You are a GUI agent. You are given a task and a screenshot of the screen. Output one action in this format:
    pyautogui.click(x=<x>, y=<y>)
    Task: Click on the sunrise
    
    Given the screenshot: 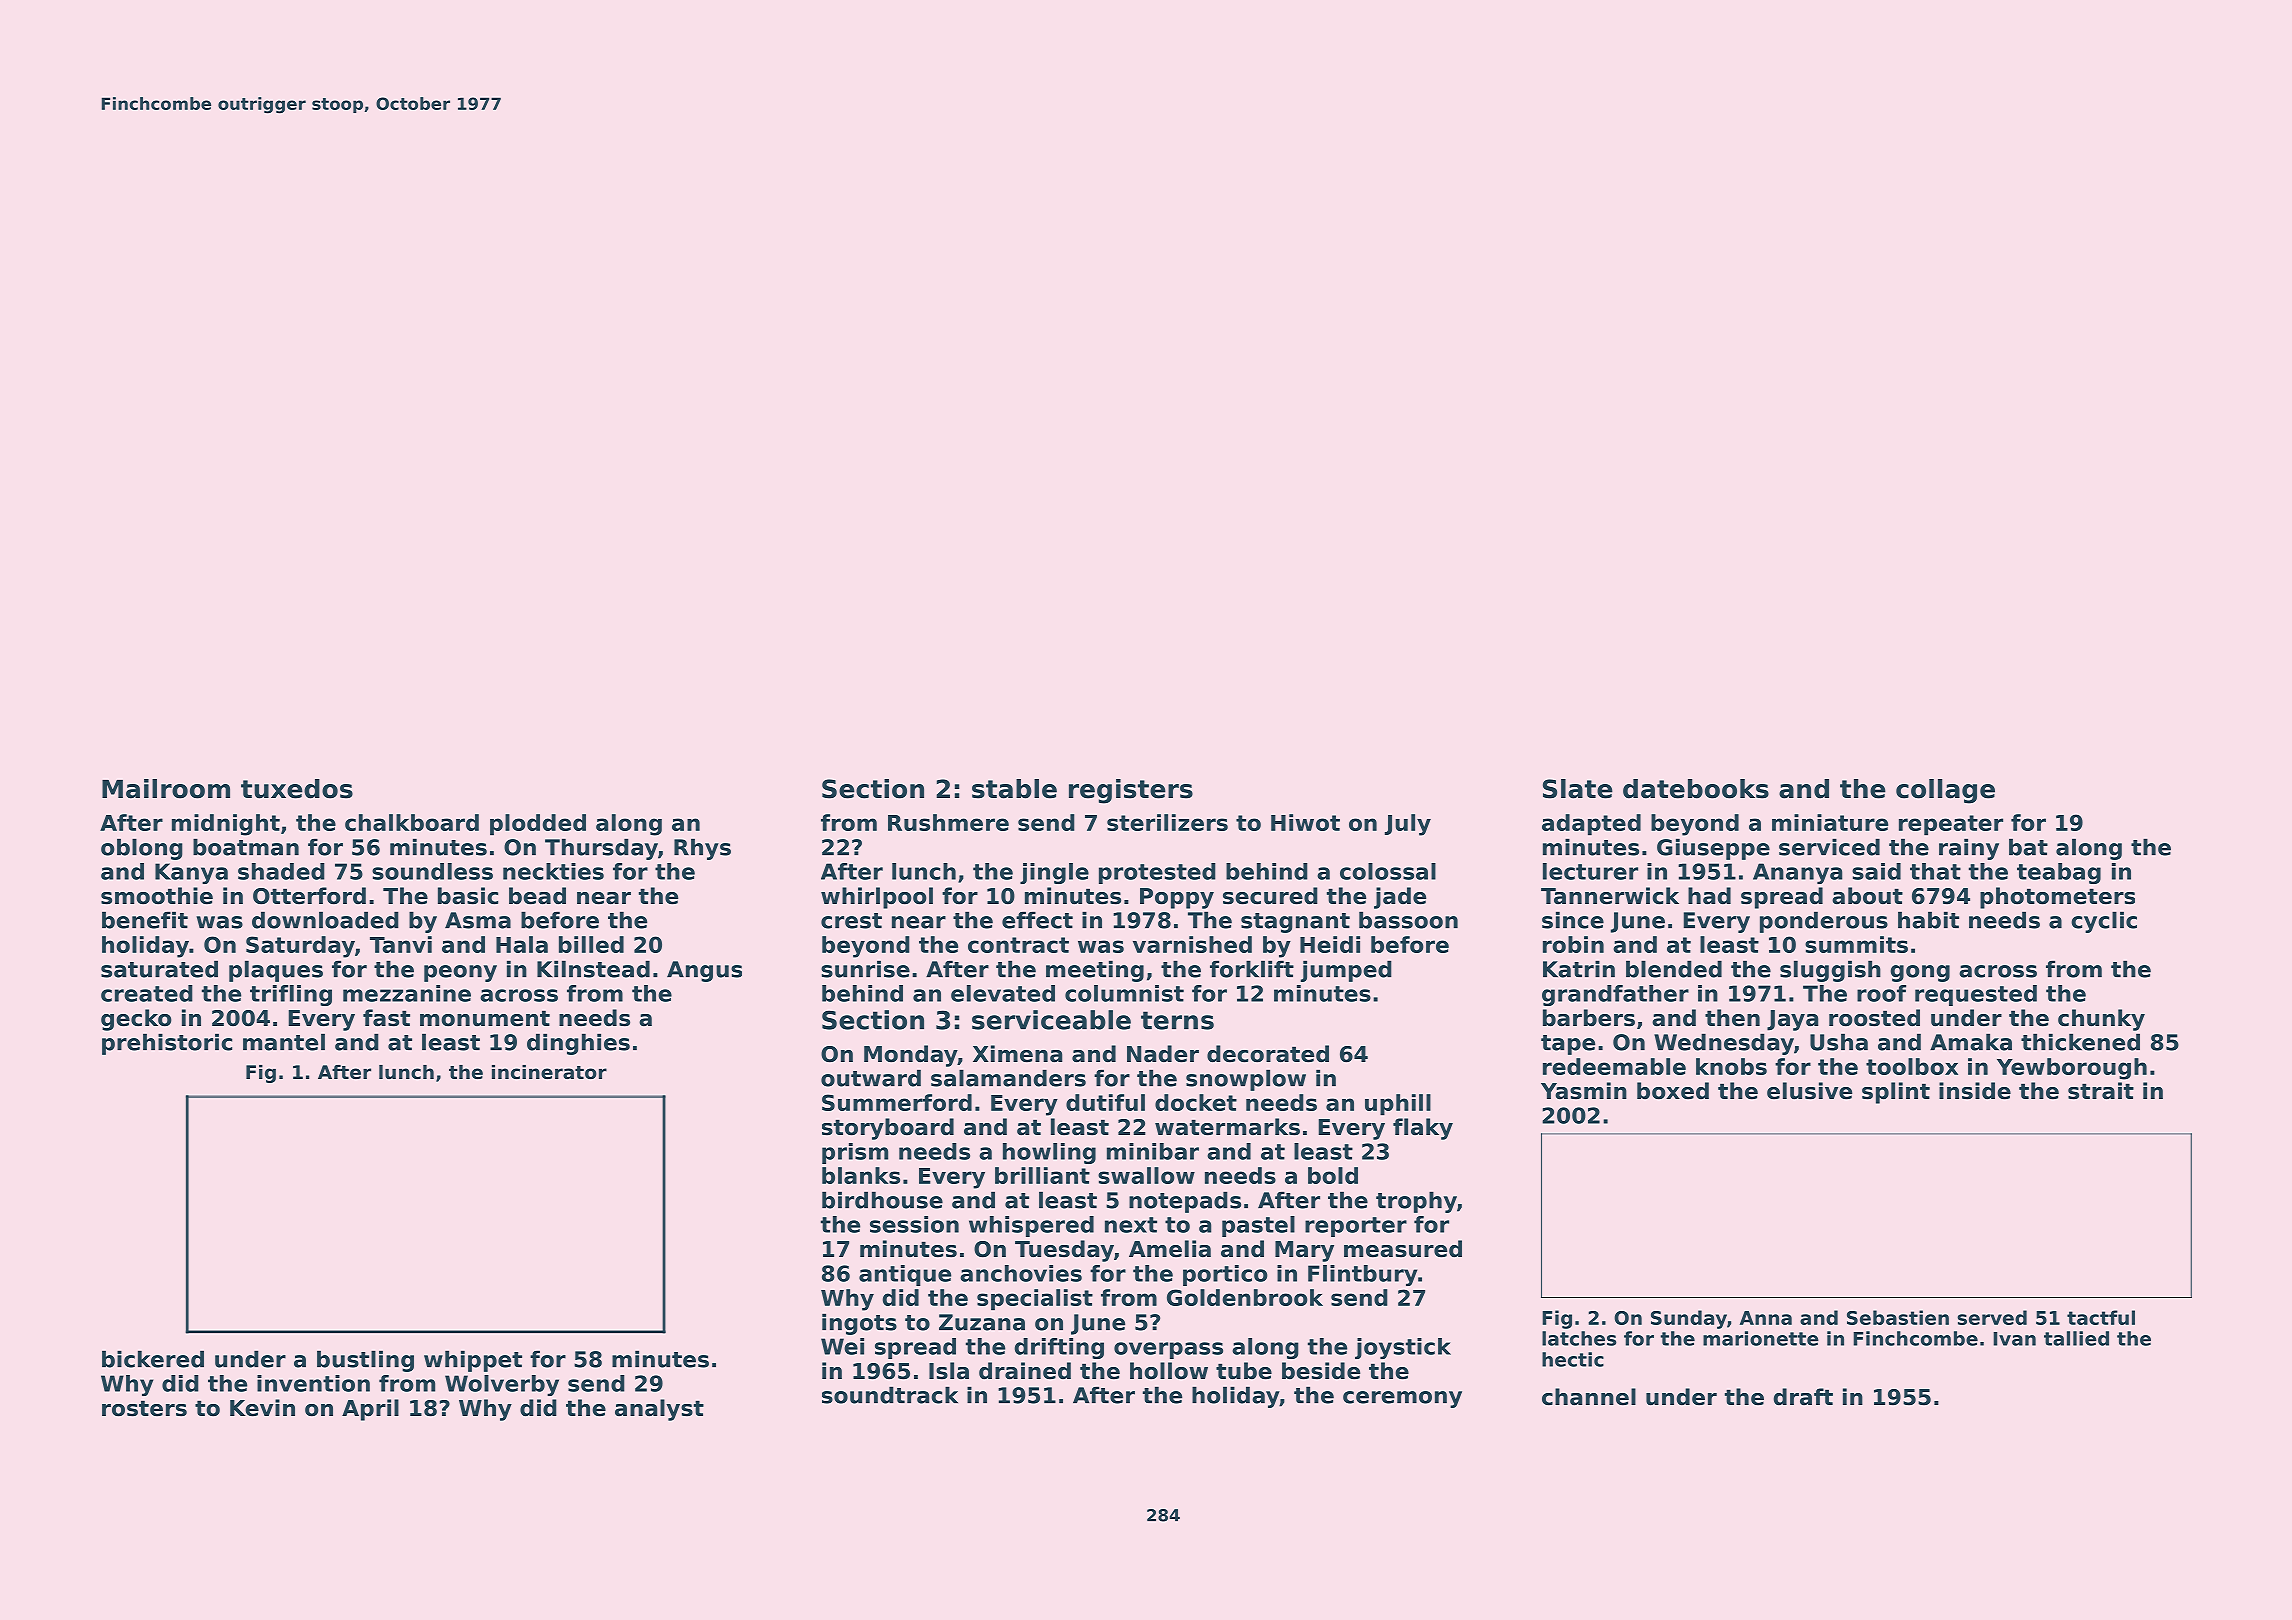 What is the action you would take?
    pyautogui.click(x=865, y=969)
